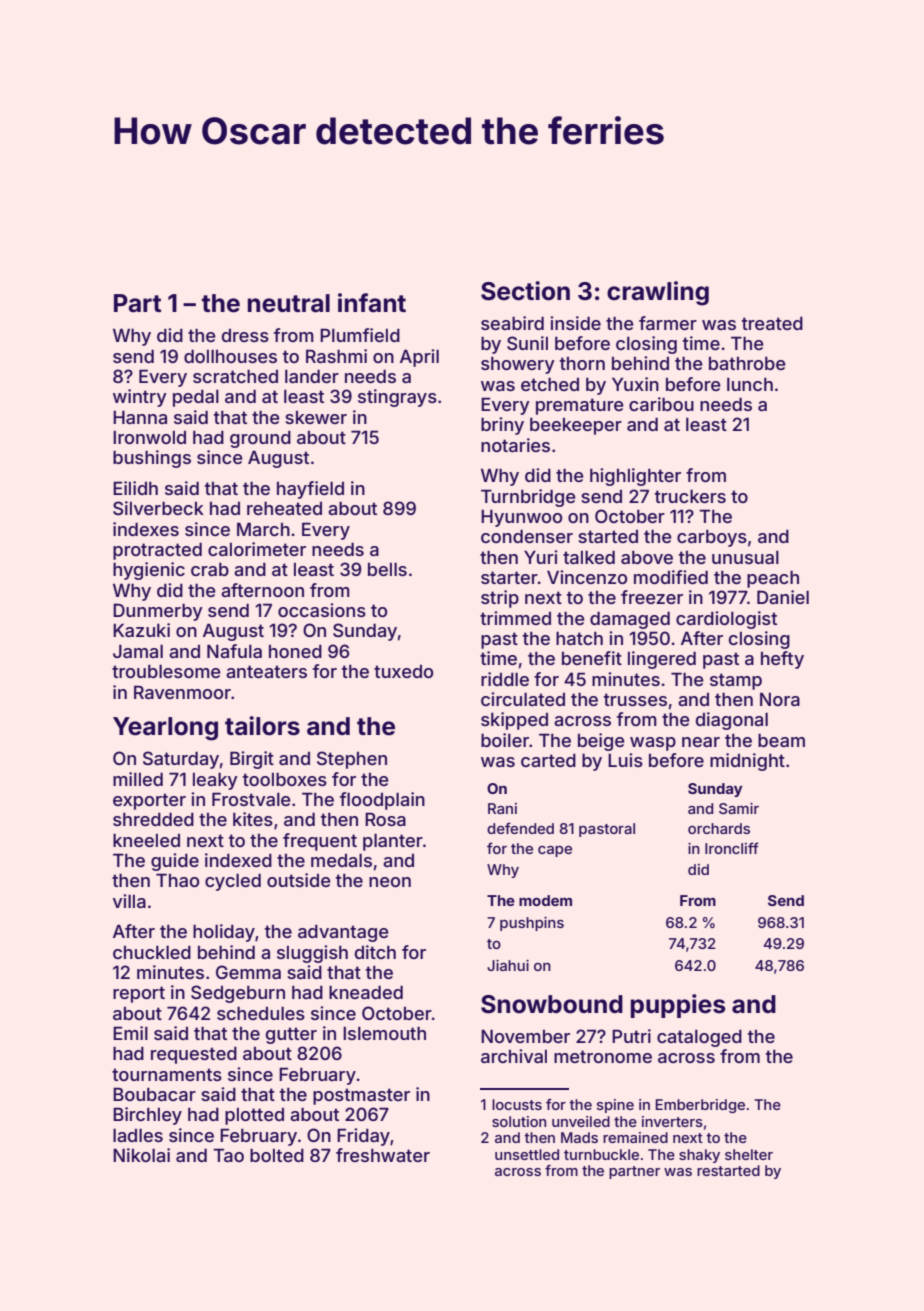 The height and width of the screenshot is (1311, 924). What do you see at coordinates (532, 924) in the screenshot?
I see `pushpins` at bounding box center [532, 924].
